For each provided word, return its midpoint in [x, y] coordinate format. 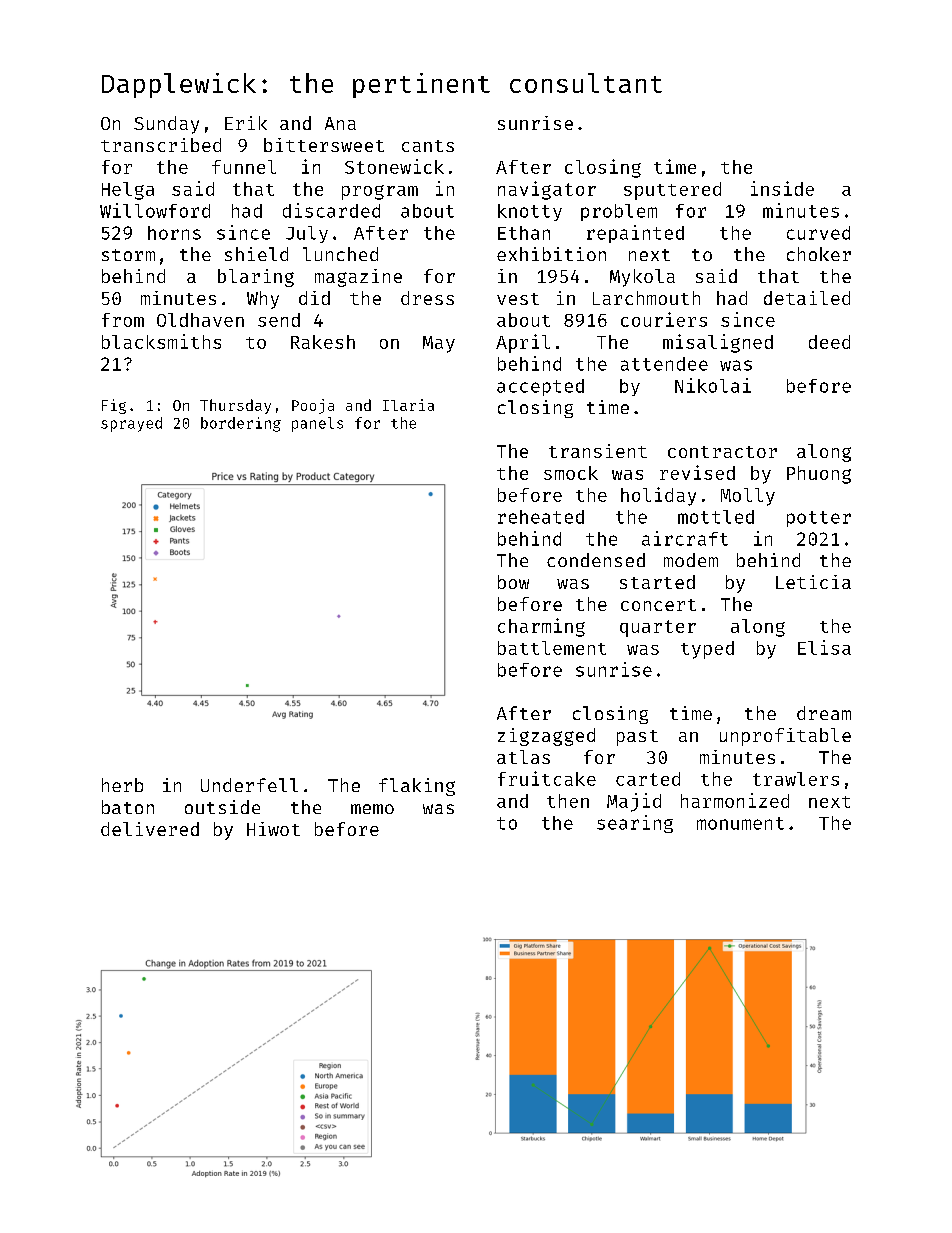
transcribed [161, 145]
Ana [340, 123]
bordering [241, 424]
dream [824, 713]
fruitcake [547, 778]
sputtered [672, 191]
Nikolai [713, 385]
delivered [150, 829]
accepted [540, 387]
